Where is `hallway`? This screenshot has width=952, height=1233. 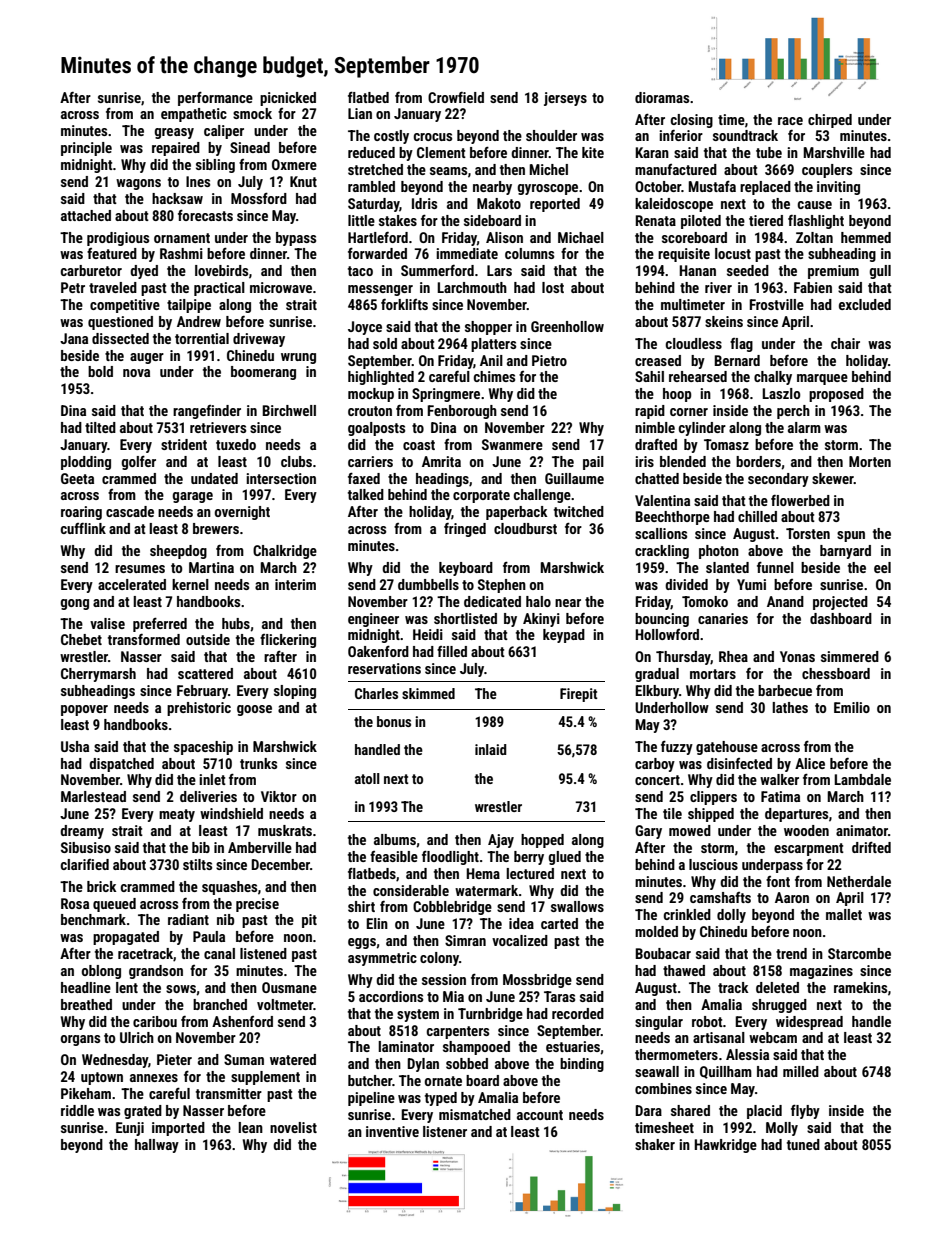
hallway is located at coordinates (157, 1146).
